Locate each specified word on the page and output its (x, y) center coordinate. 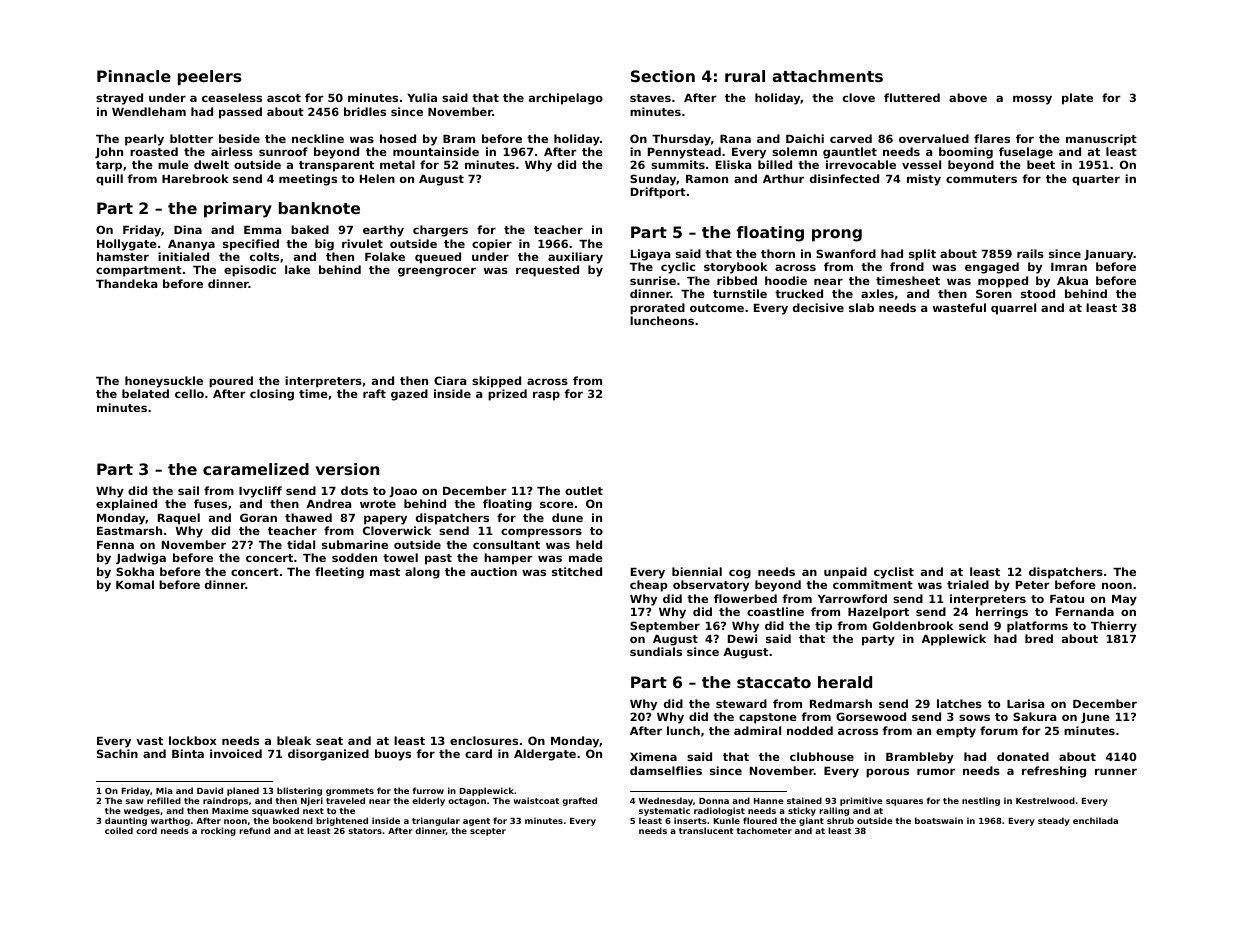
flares (992, 138)
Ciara (450, 380)
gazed (409, 395)
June (1095, 718)
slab (861, 307)
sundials (656, 651)
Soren (994, 293)
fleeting (339, 573)
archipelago (566, 99)
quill (109, 180)
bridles (365, 111)
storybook (736, 268)
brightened (342, 821)
